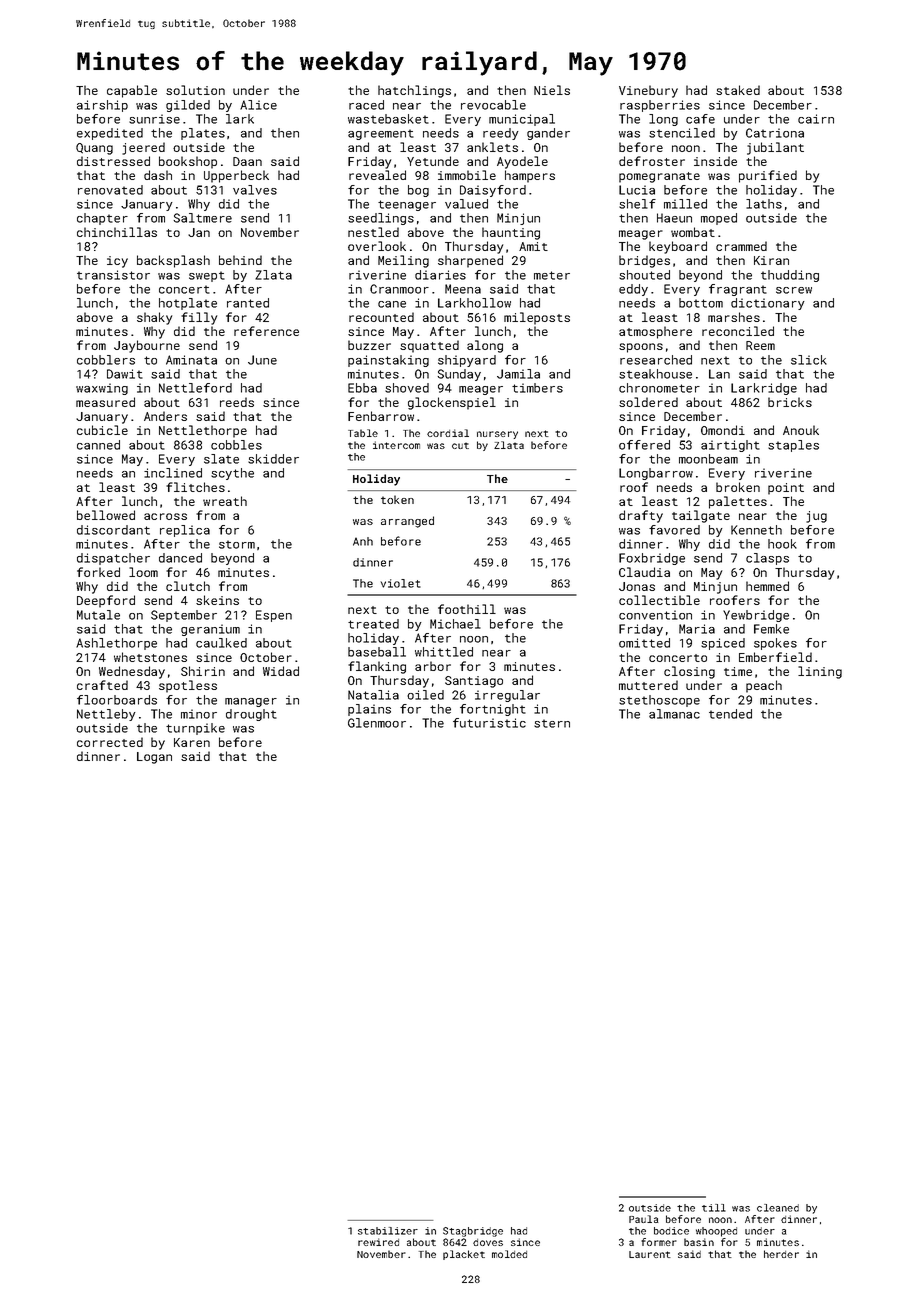 The width and height of the image is (924, 1308). Describe the element at coordinates (191, 360) in the image. I see `Aminata` at that location.
